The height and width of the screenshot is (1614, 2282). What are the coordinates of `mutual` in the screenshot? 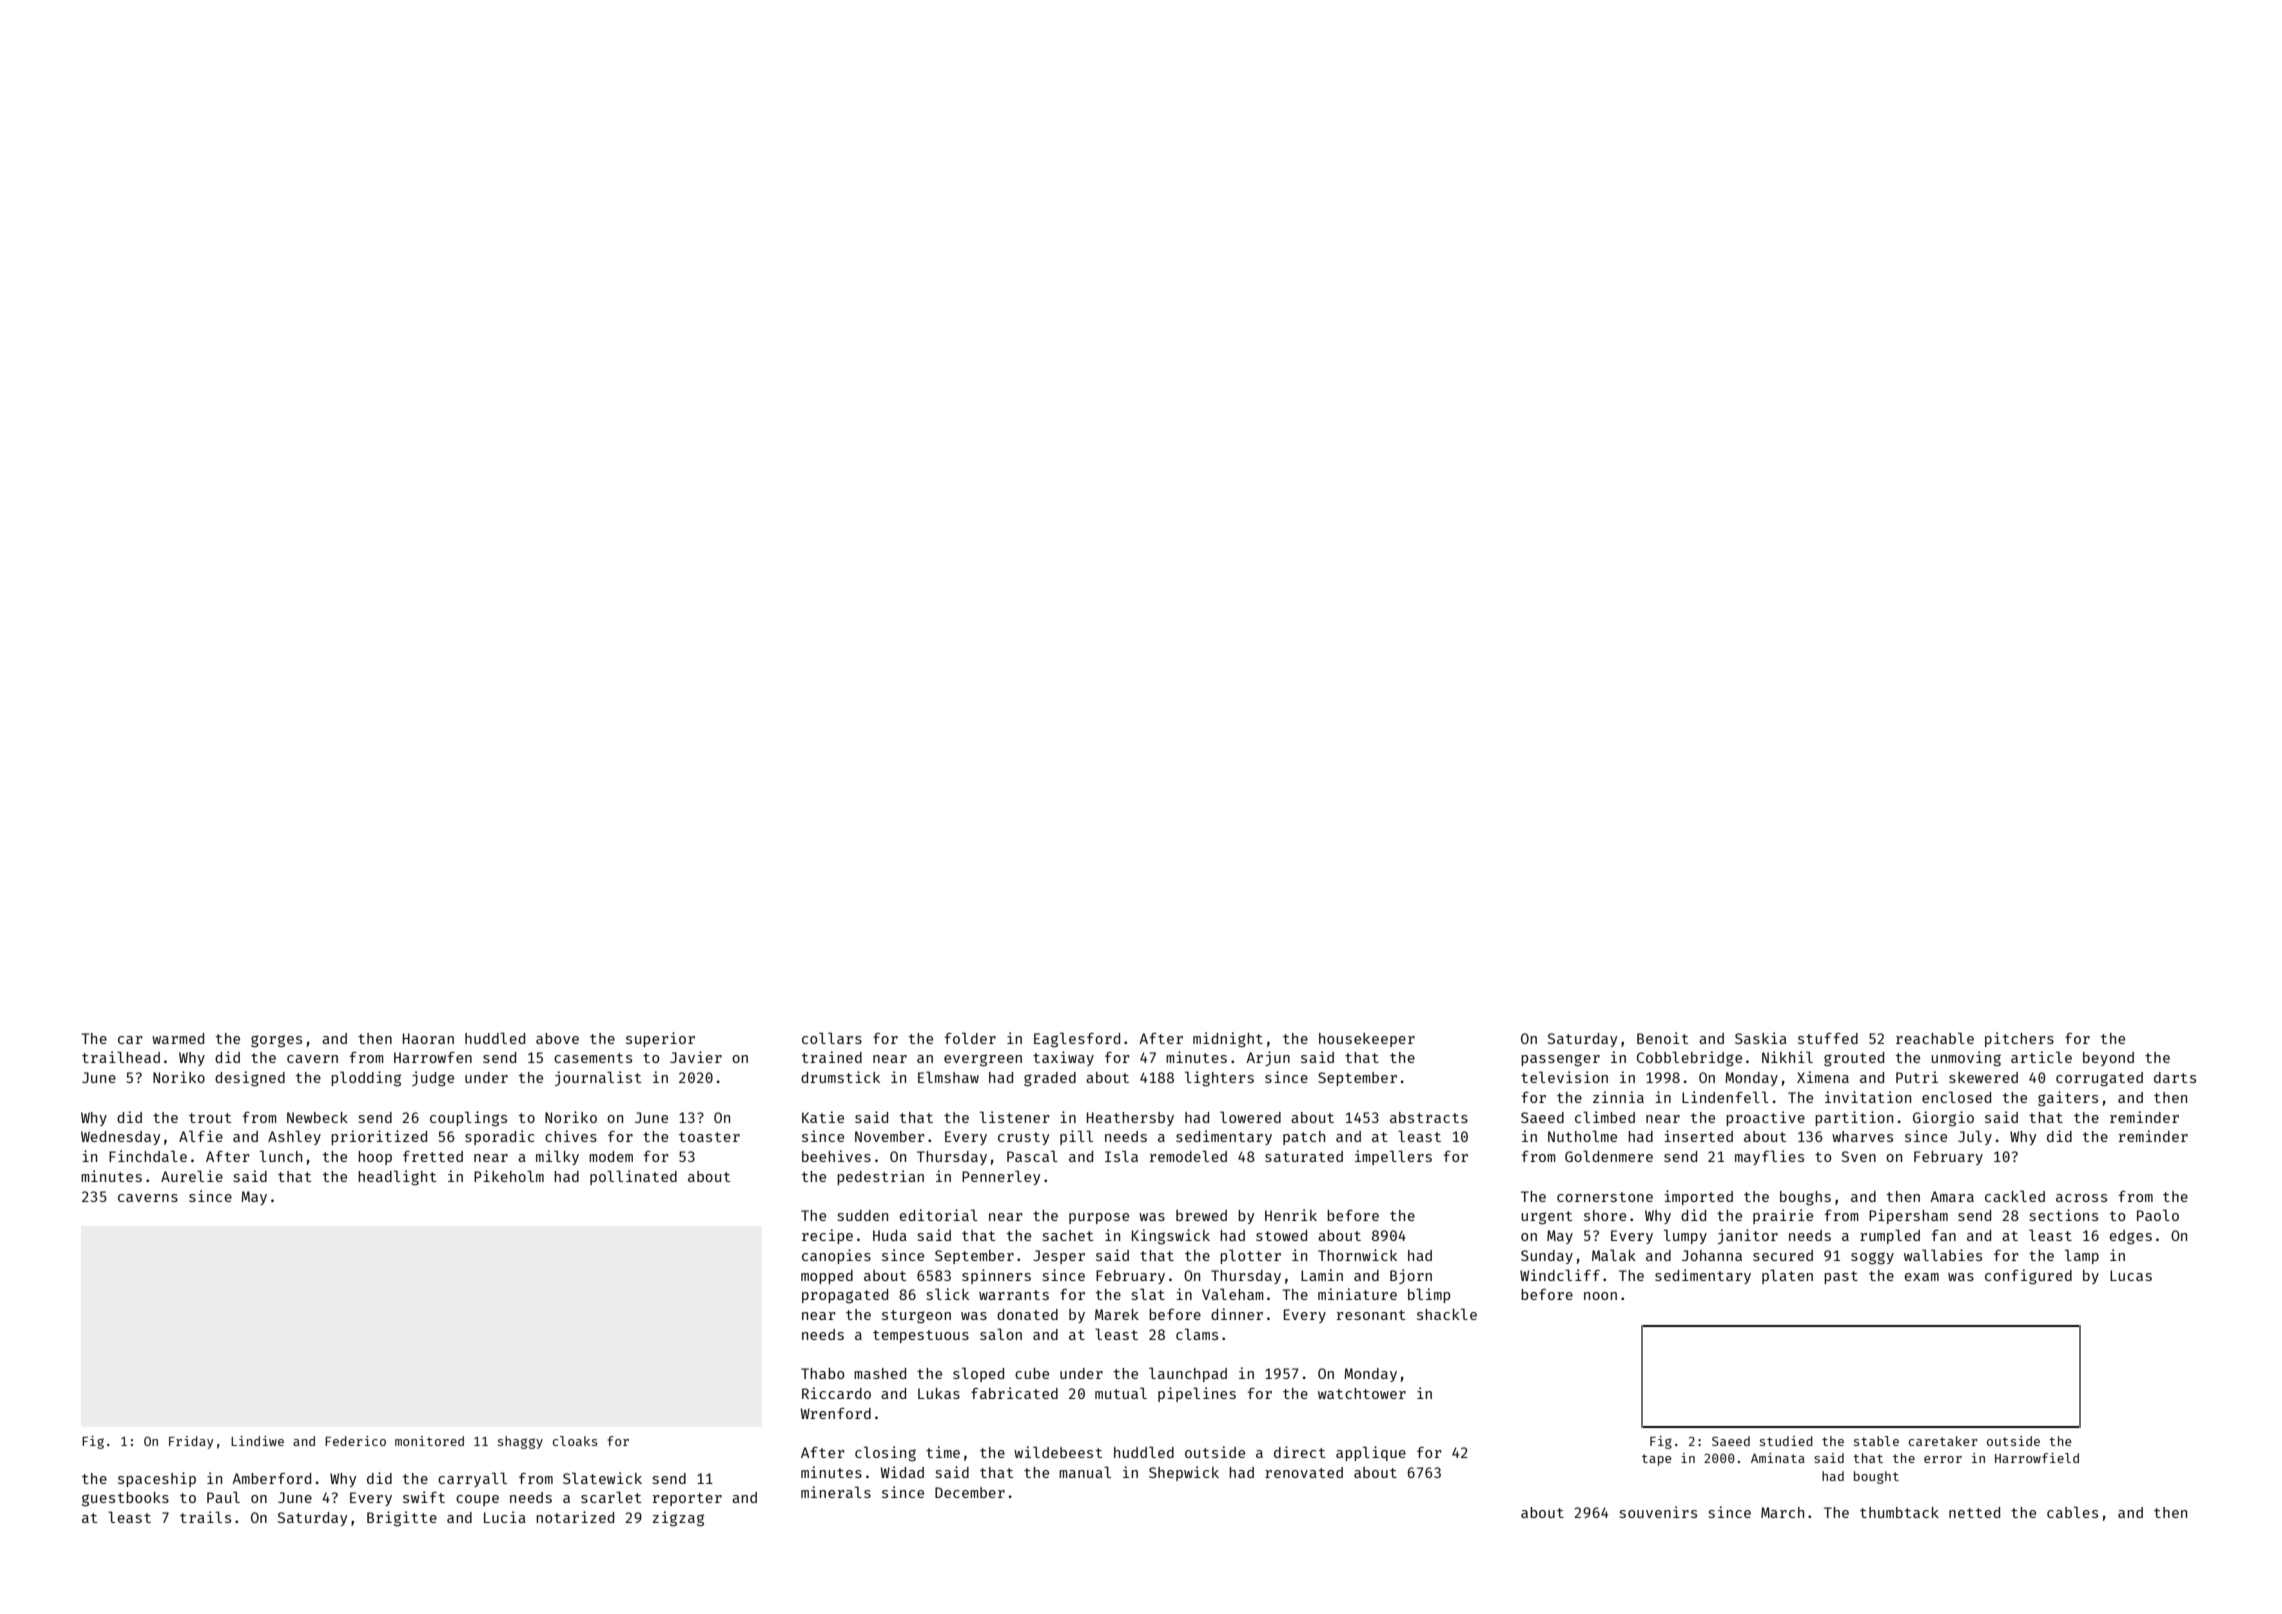 It's located at (1121, 1393).
